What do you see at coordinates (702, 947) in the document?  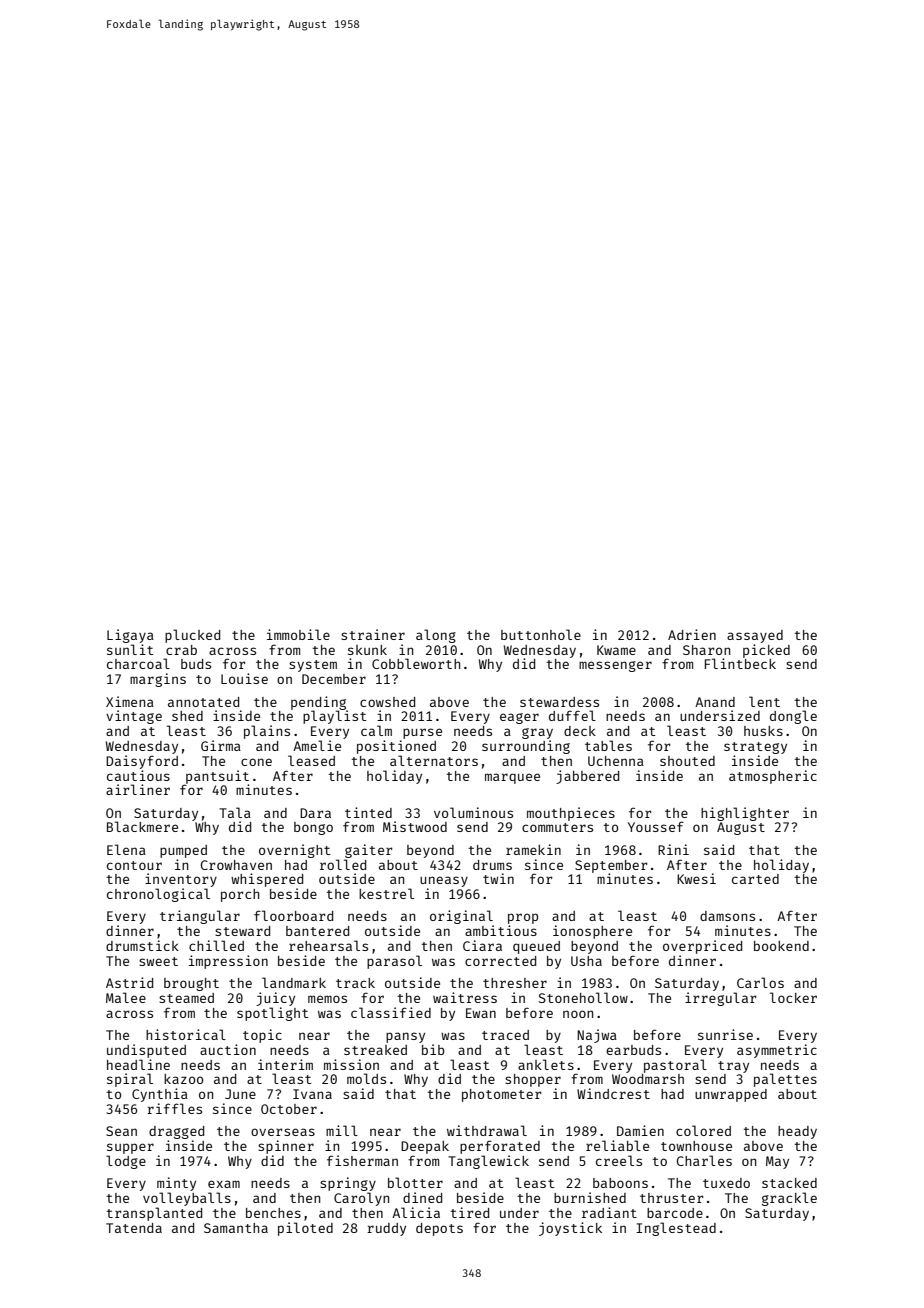 I see `overpriced` at bounding box center [702, 947].
